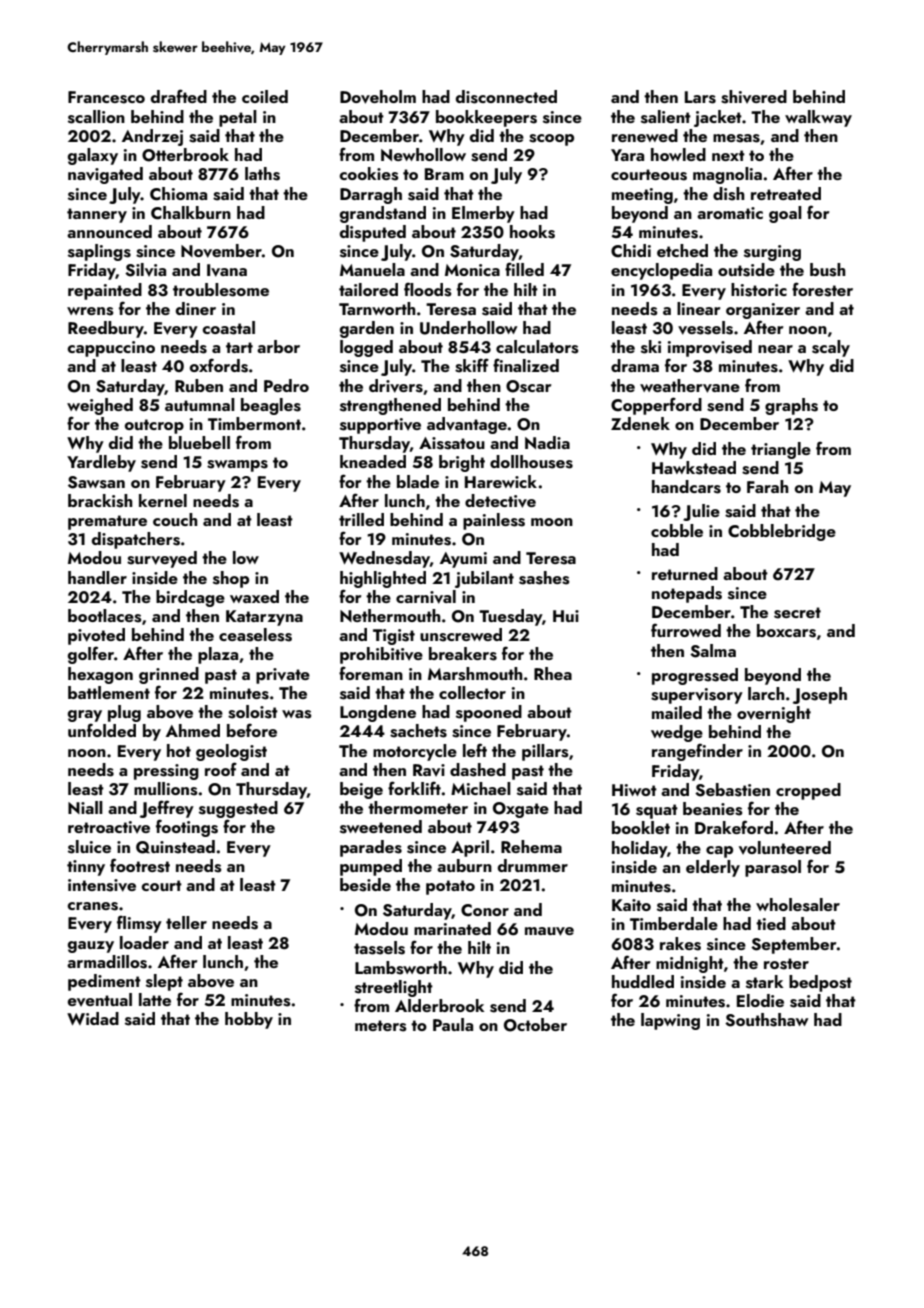 This screenshot has height=1308, width=924. Describe the element at coordinates (378, 97) in the screenshot. I see `Doveholm` at that location.
